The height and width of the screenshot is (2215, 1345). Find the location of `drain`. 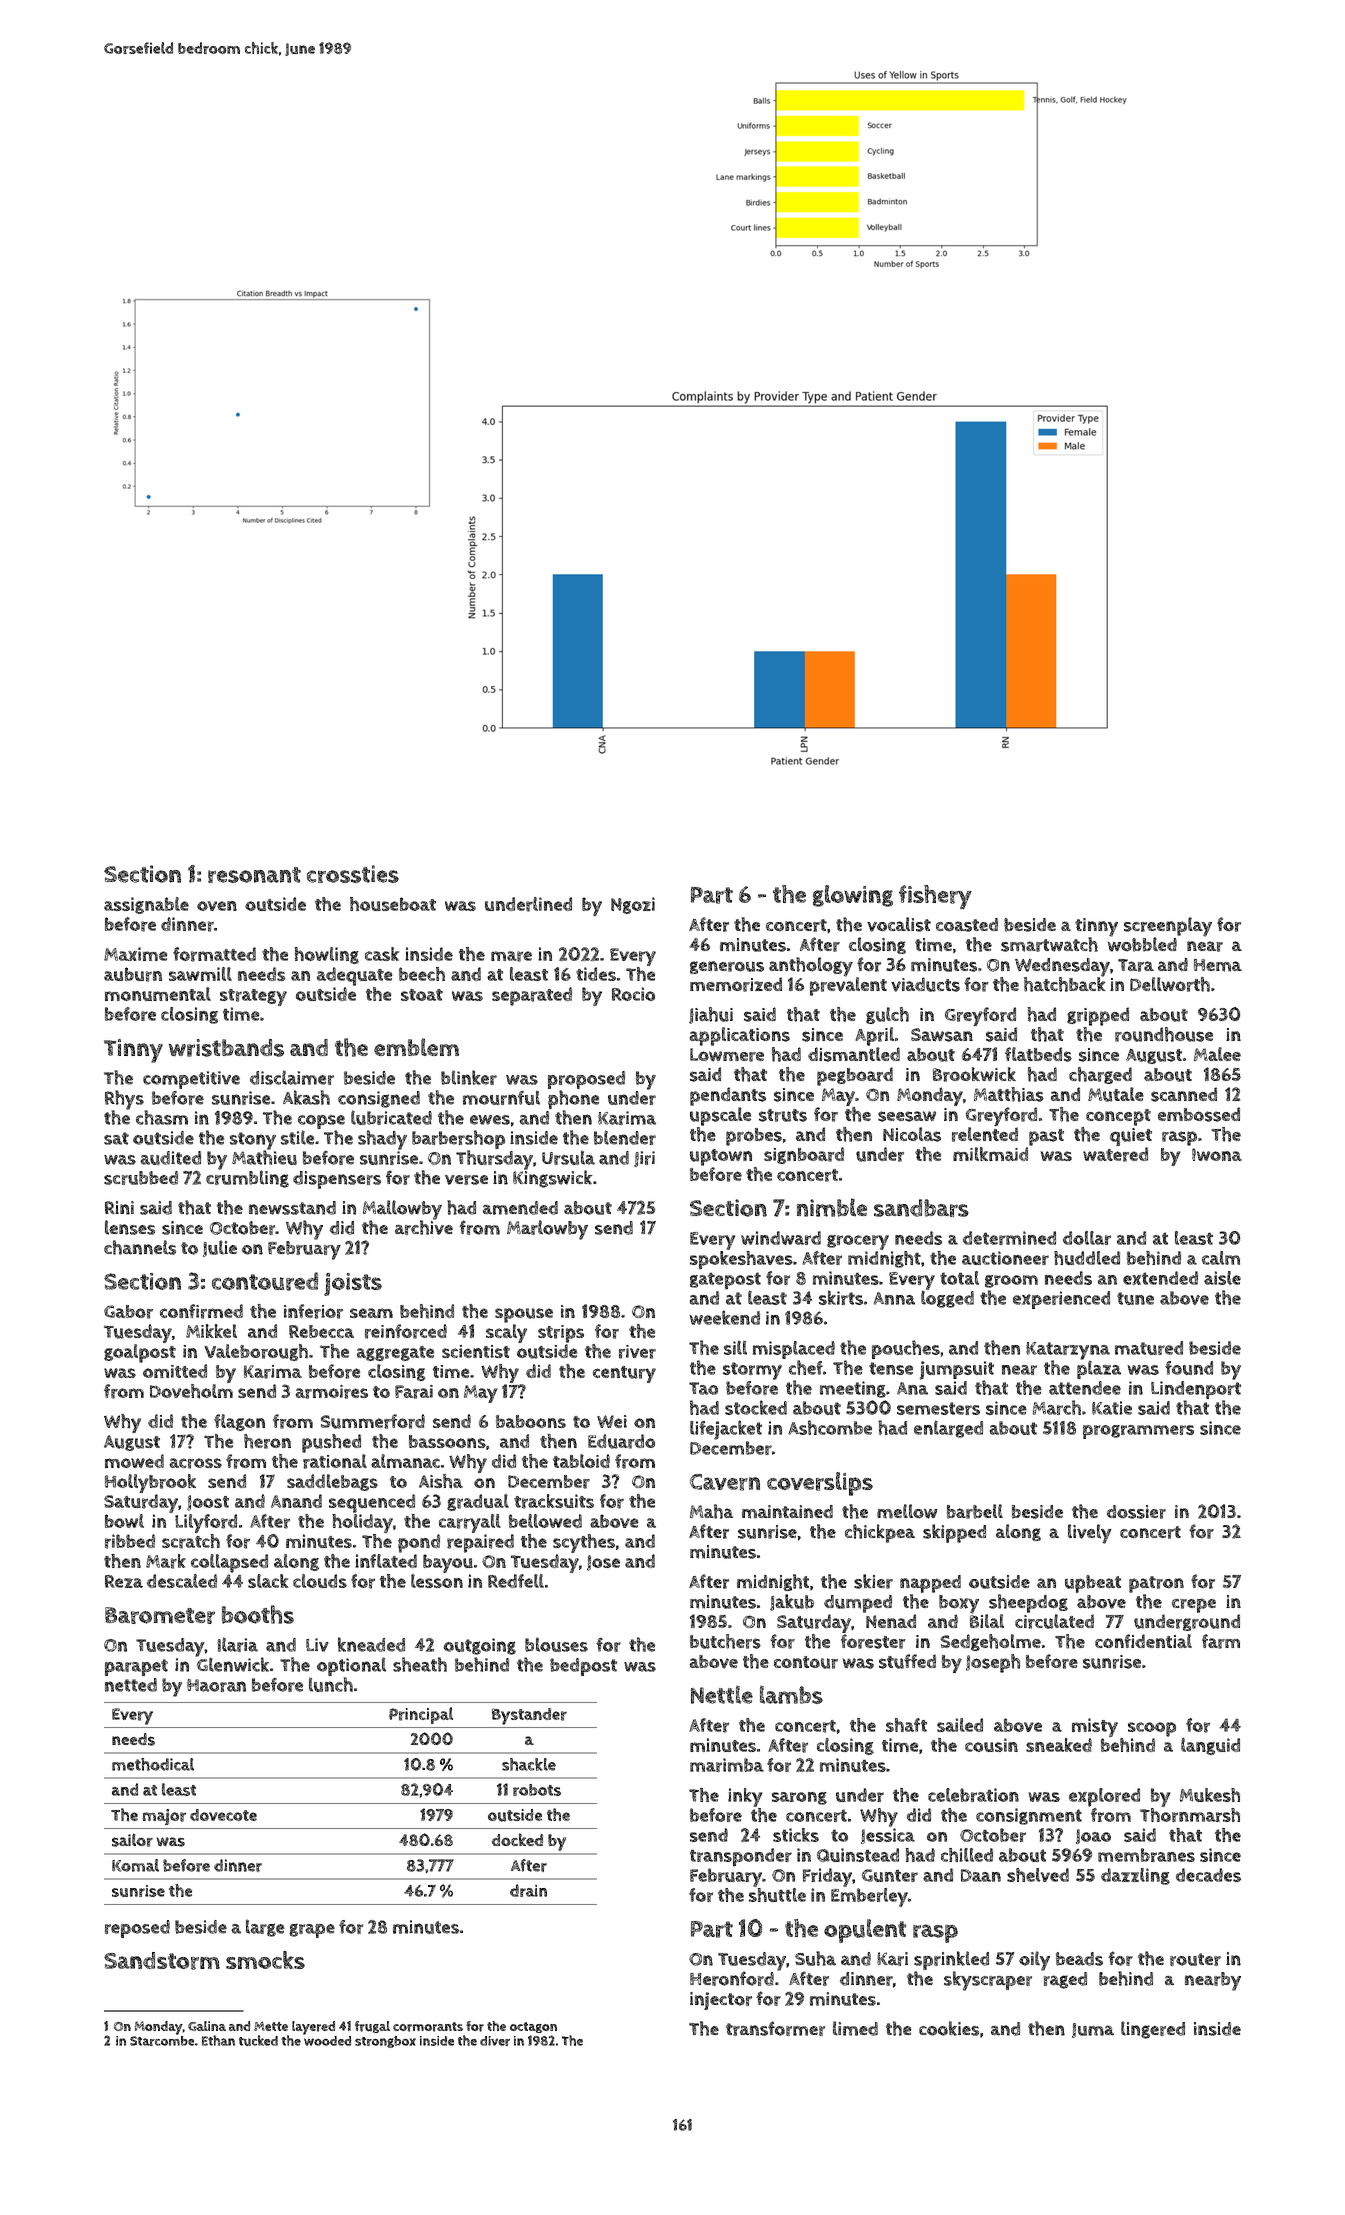

drain is located at coordinates (528, 1890).
